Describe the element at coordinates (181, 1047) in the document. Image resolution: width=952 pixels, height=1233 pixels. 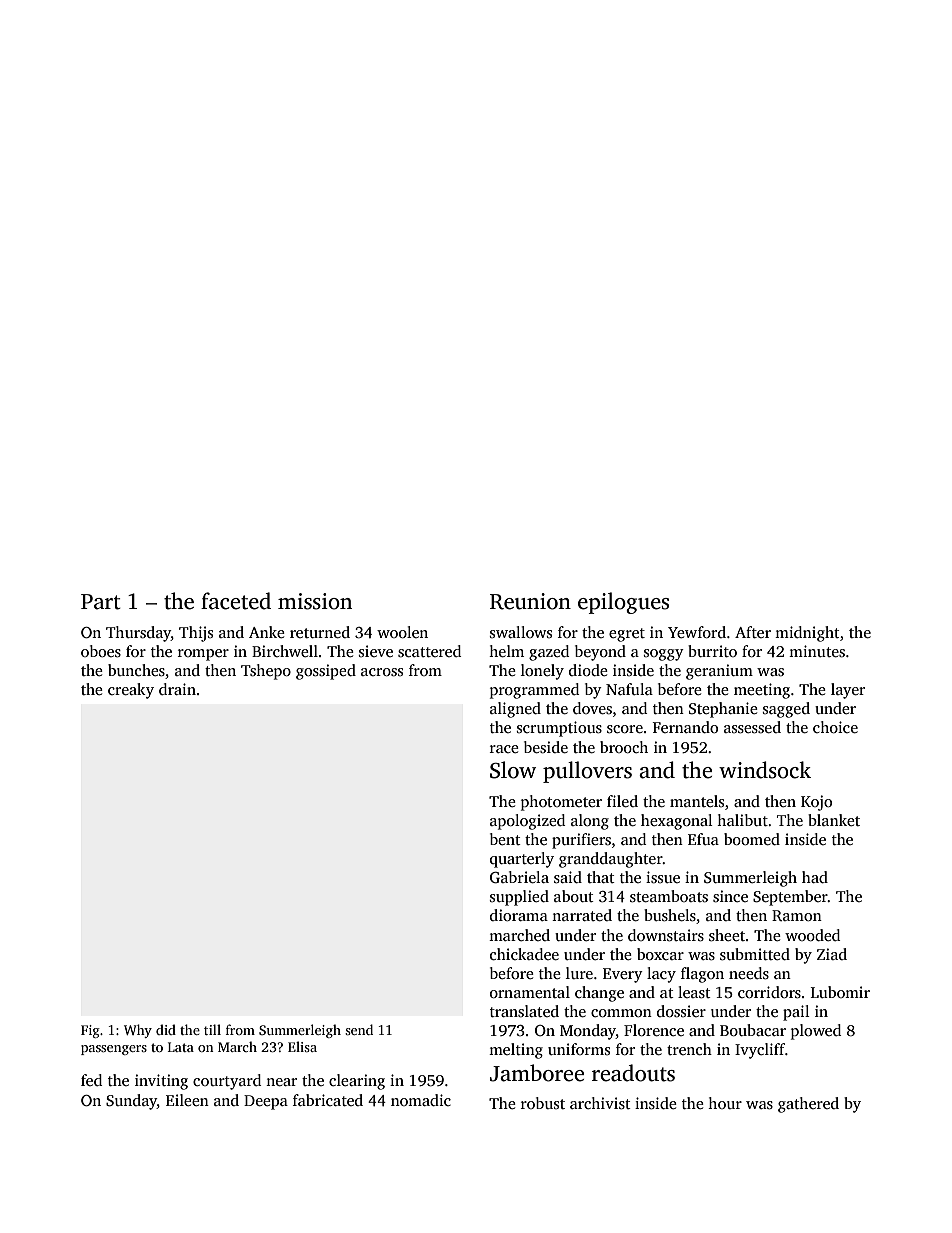
I see `Lata` at that location.
